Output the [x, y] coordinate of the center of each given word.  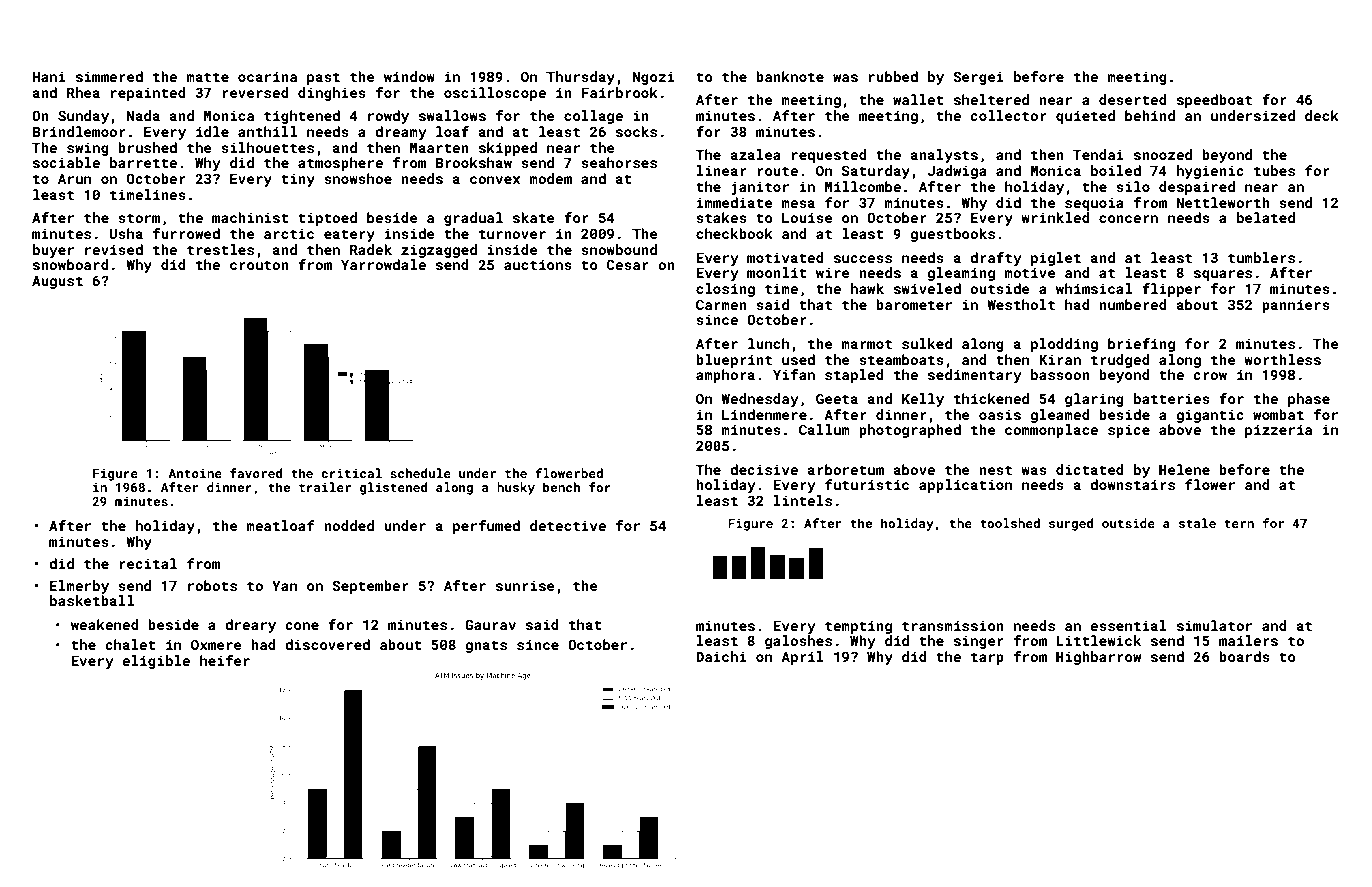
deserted [1133, 99]
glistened [393, 488]
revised [114, 249]
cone [302, 626]
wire [833, 272]
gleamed [1060, 416]
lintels [803, 500]
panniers [1296, 306]
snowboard [71, 264]
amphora [725, 376]
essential [1128, 625]
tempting [858, 627]
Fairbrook [619, 92]
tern [1239, 523]
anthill [267, 131]
